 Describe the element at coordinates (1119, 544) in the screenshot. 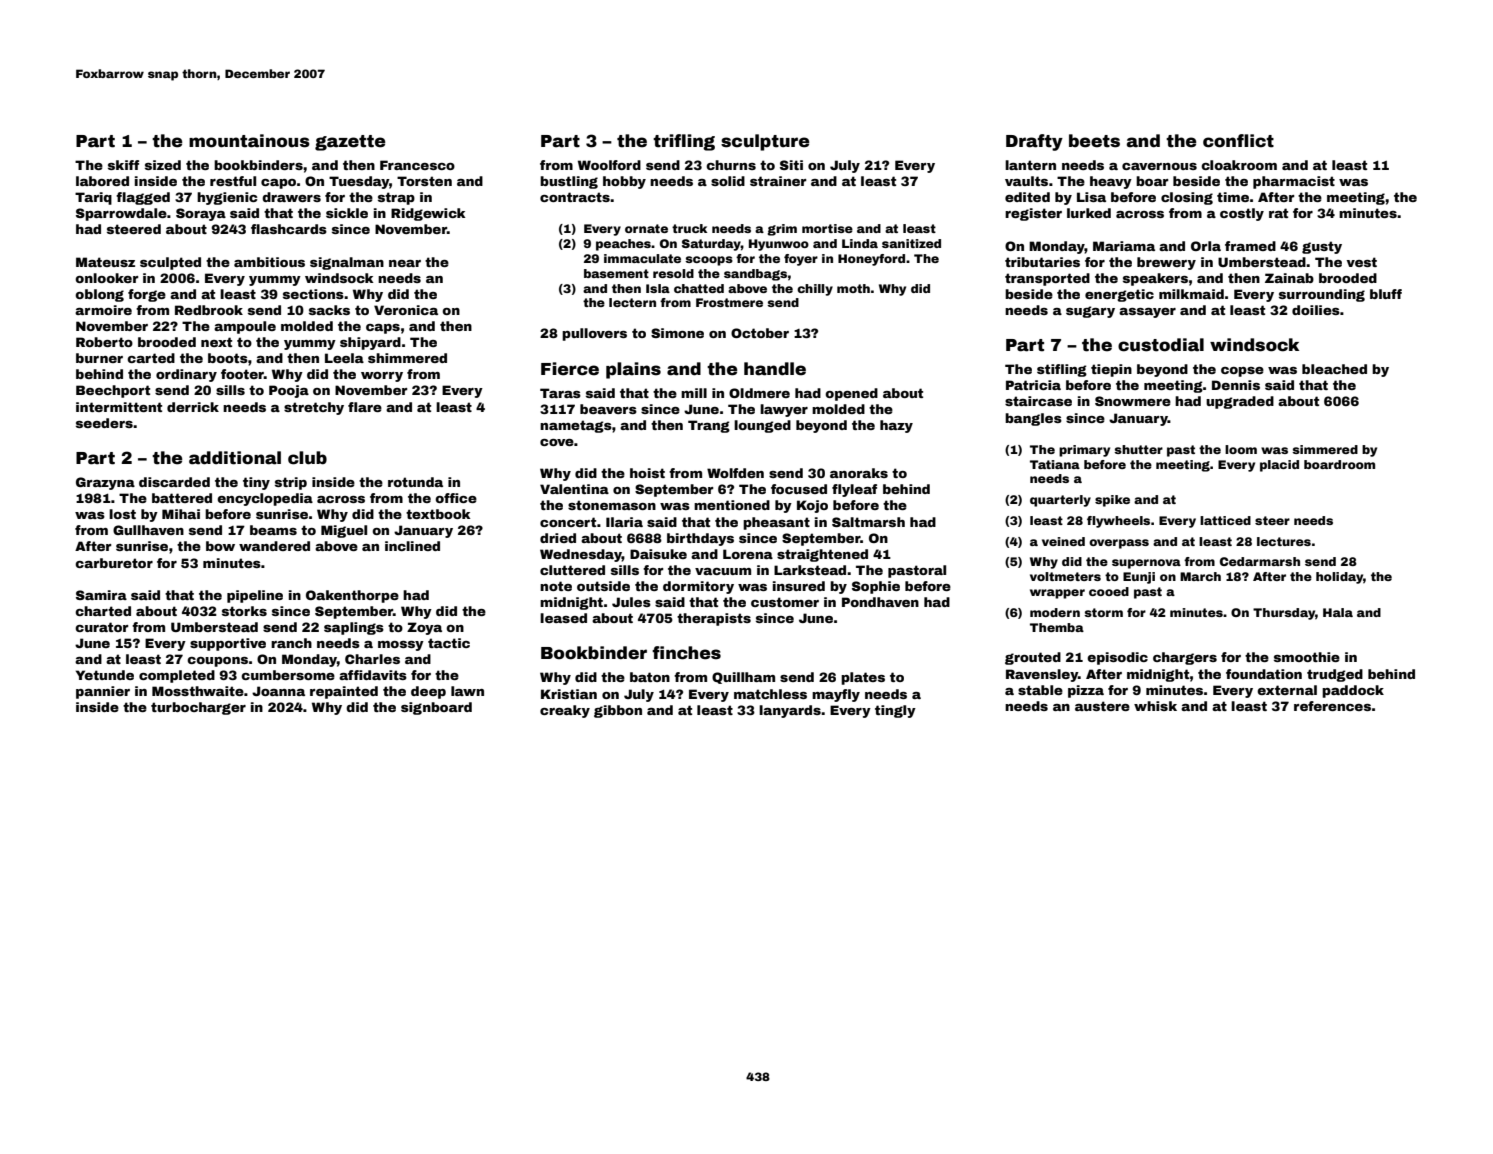

I see `overpass` at that location.
